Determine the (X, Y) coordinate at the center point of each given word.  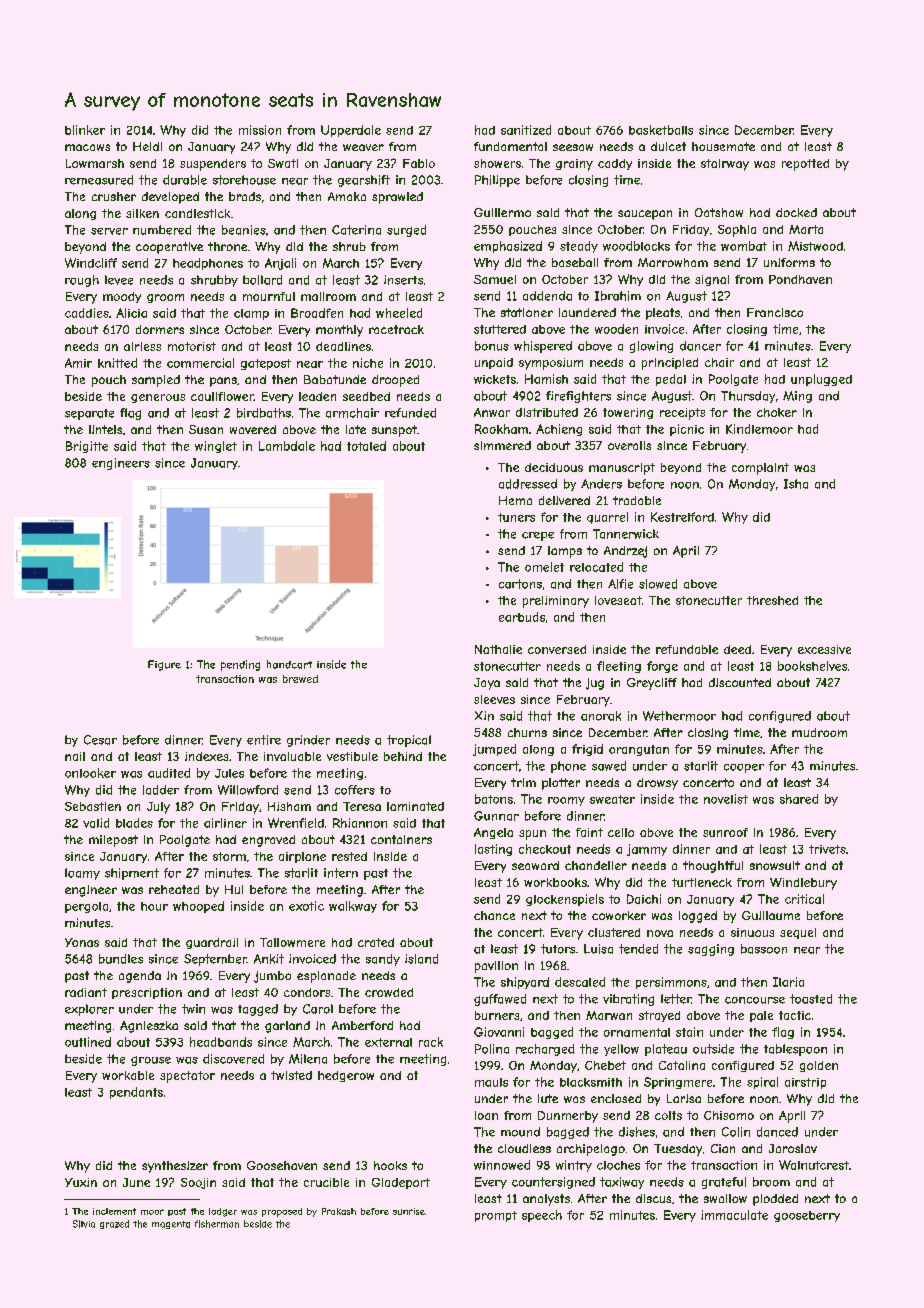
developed (170, 198)
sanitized (526, 130)
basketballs (661, 130)
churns (527, 732)
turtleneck (702, 882)
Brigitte (87, 447)
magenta (171, 1225)
